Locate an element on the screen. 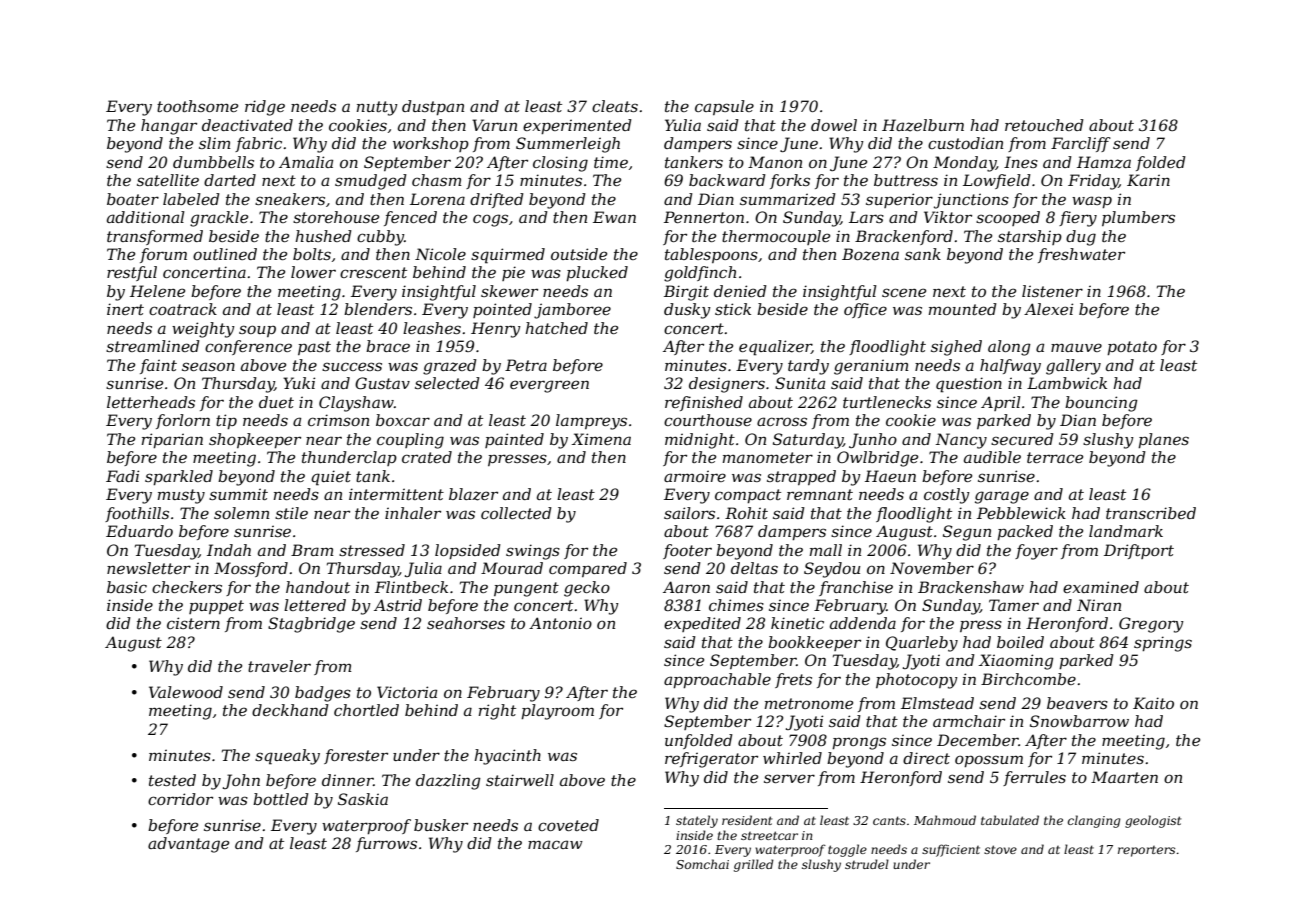 This screenshot has width=1308, height=924. hyacinth is located at coordinates (507, 757).
